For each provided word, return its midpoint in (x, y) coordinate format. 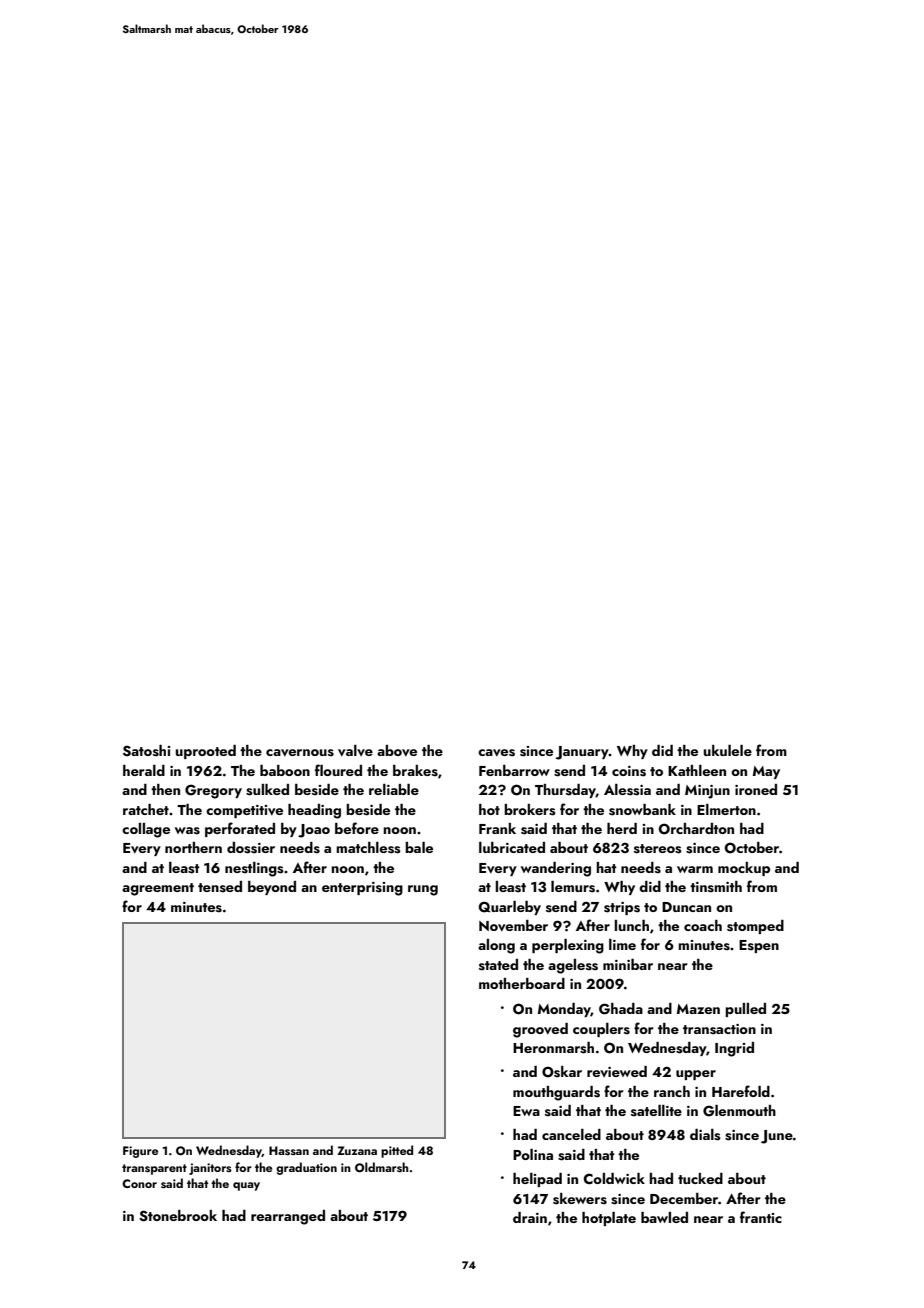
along (496, 946)
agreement (158, 889)
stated (498, 965)
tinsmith (716, 887)
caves (496, 753)
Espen (759, 946)
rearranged (288, 1217)
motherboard (522, 983)
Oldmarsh (381, 1167)
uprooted (205, 752)
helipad (537, 1180)
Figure (140, 1152)
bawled (664, 1217)
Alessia (627, 790)
